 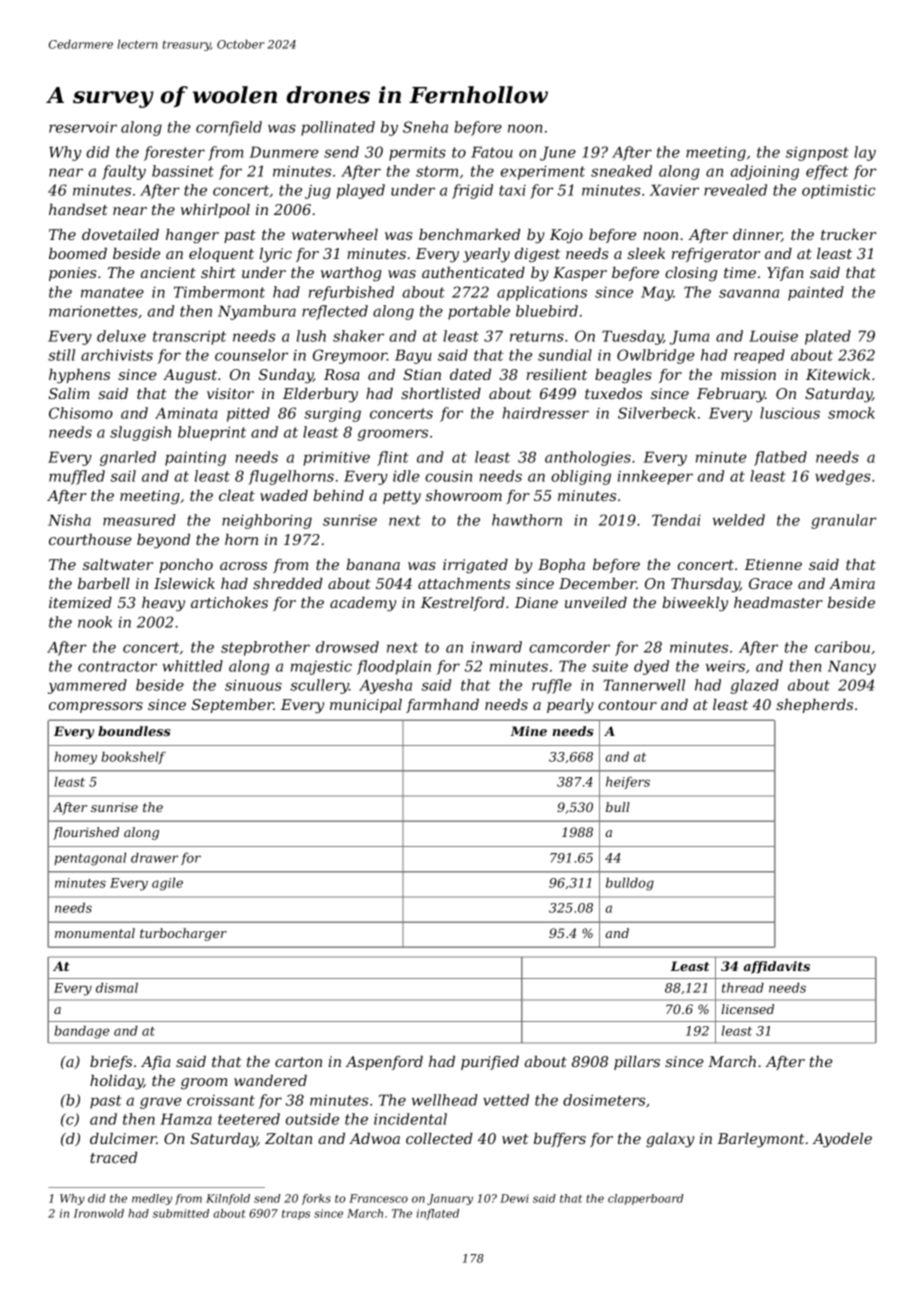 What do you see at coordinates (425, 127) in the image?
I see `Sneha` at bounding box center [425, 127].
